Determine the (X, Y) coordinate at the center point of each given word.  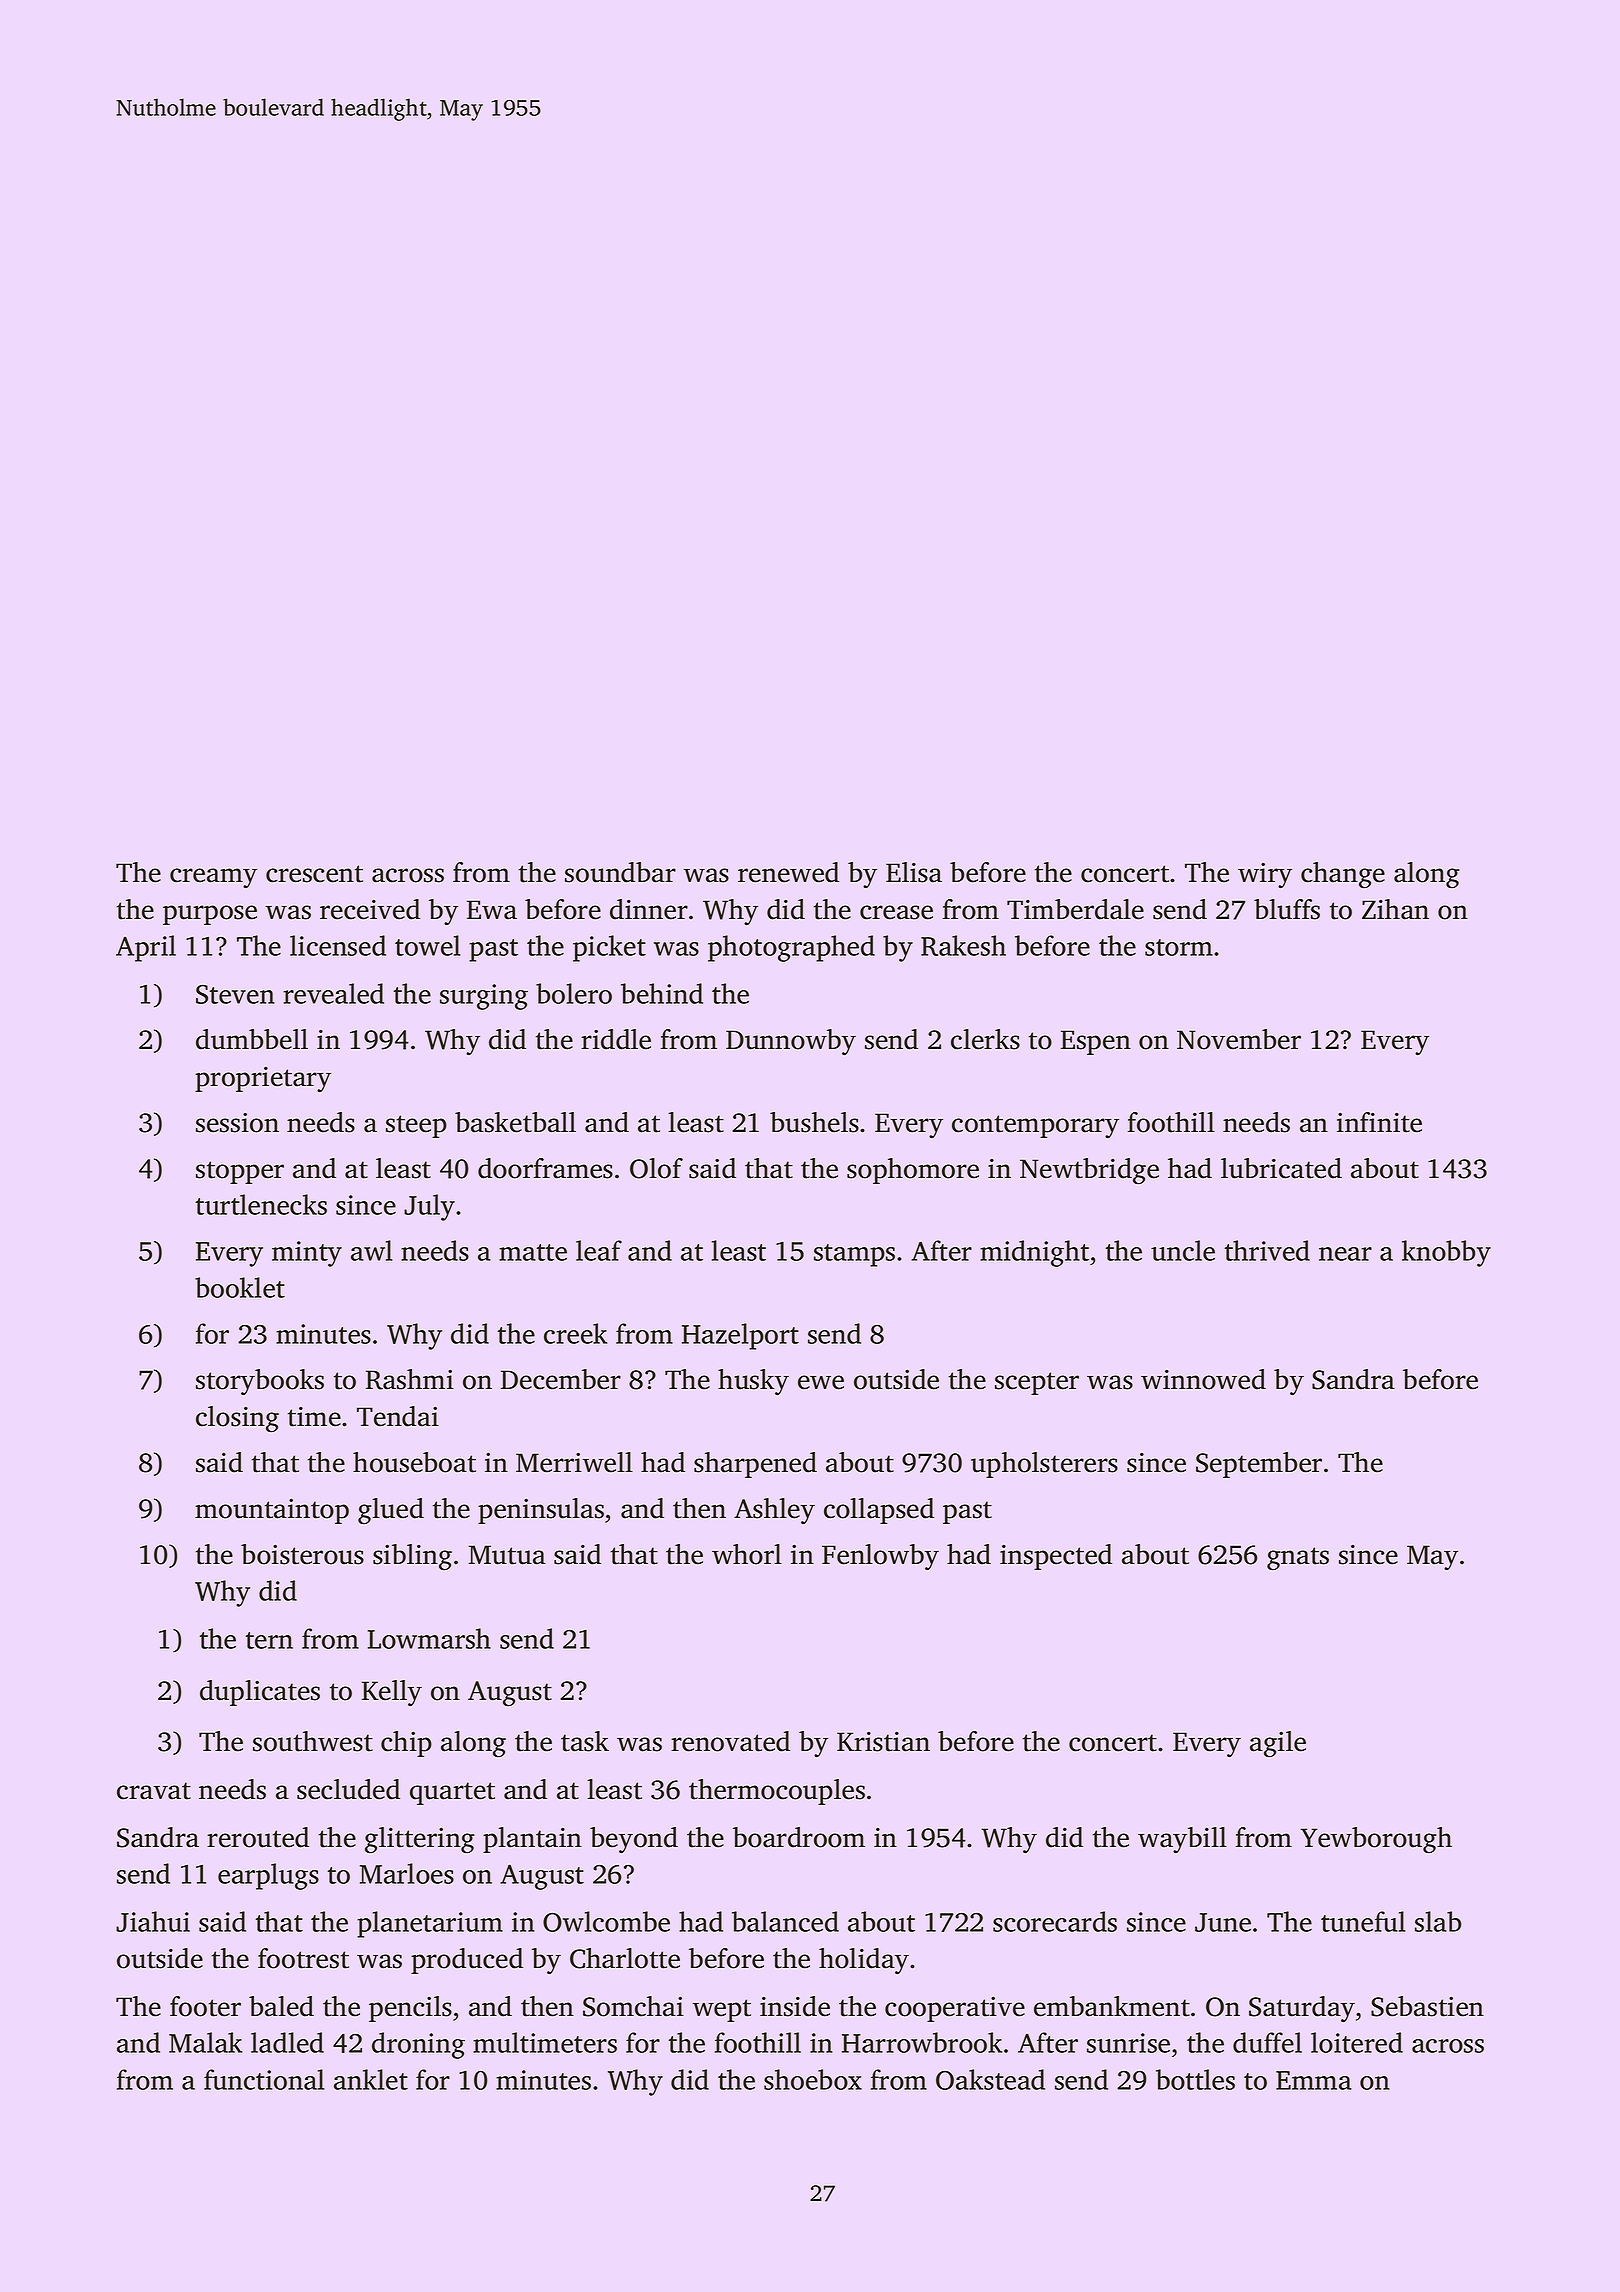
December (561, 1379)
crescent (314, 874)
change (1343, 875)
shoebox (813, 2079)
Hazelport (740, 1336)
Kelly (392, 1693)
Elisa (914, 872)
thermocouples (777, 1792)
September (1259, 1465)
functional (264, 2079)
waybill (1182, 1840)
